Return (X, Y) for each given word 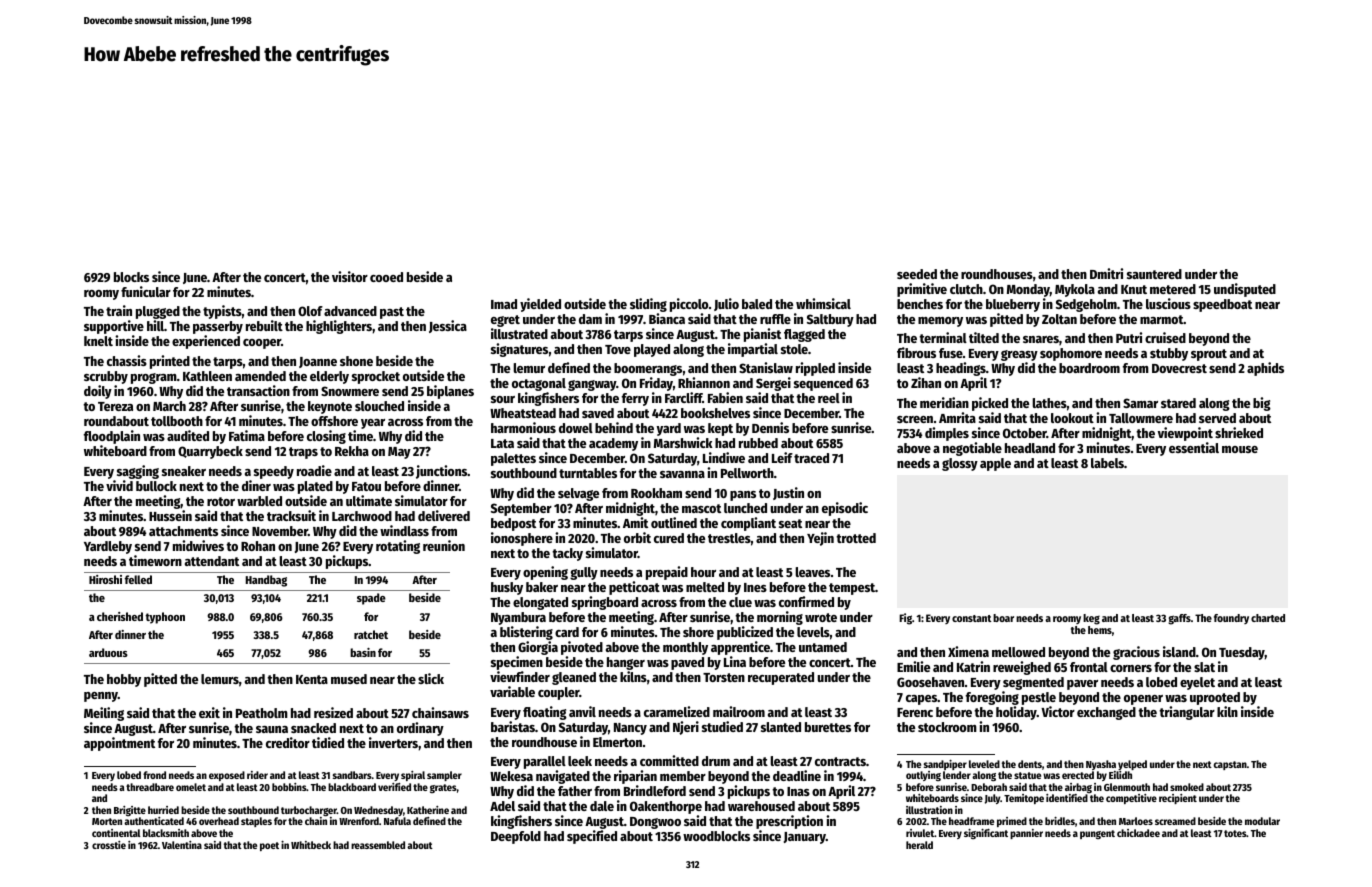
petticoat (634, 588)
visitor (350, 276)
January (805, 838)
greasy (1019, 355)
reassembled (378, 845)
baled (757, 304)
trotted (856, 538)
